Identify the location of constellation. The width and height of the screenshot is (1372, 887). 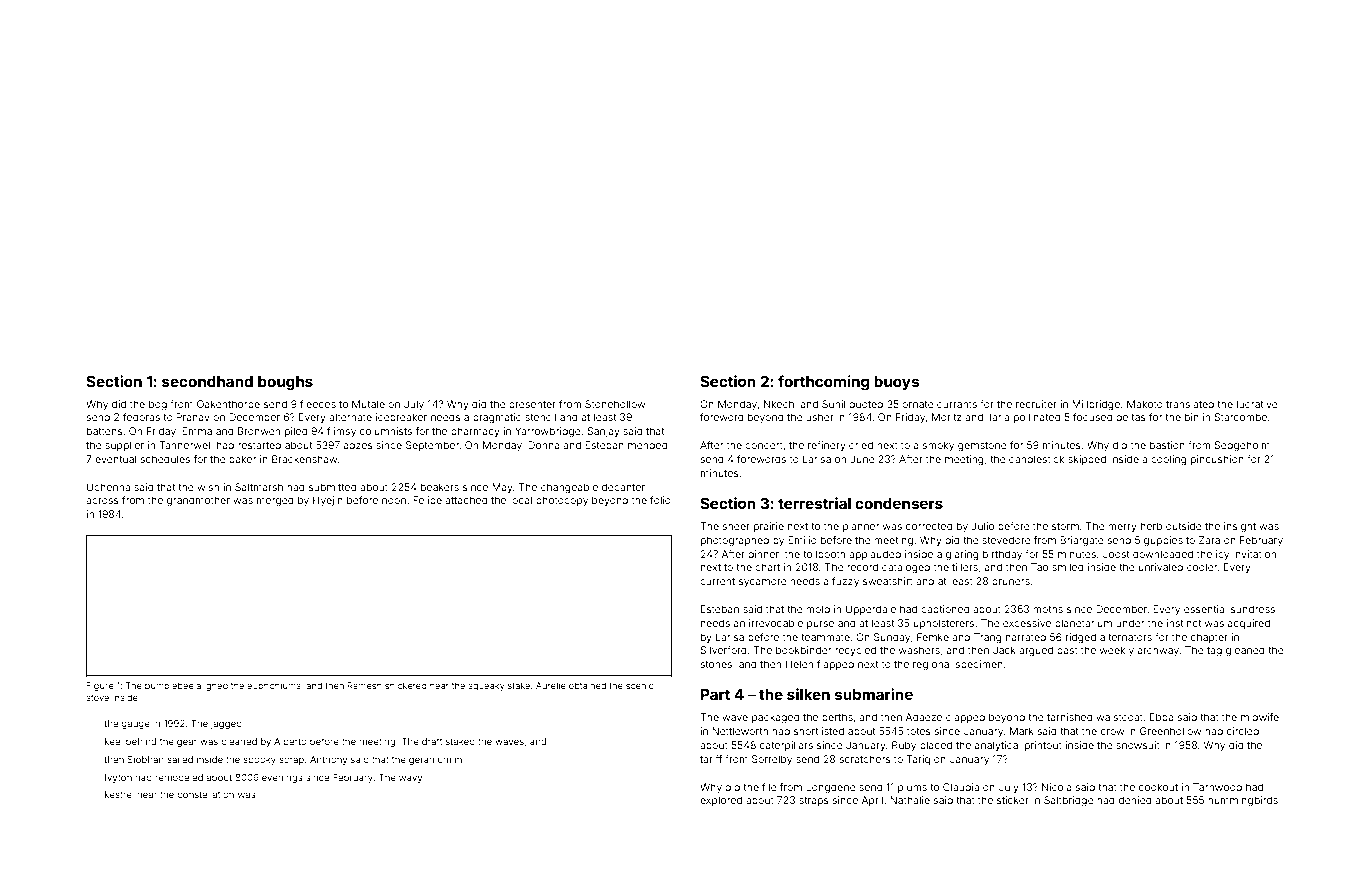
(206, 794).
